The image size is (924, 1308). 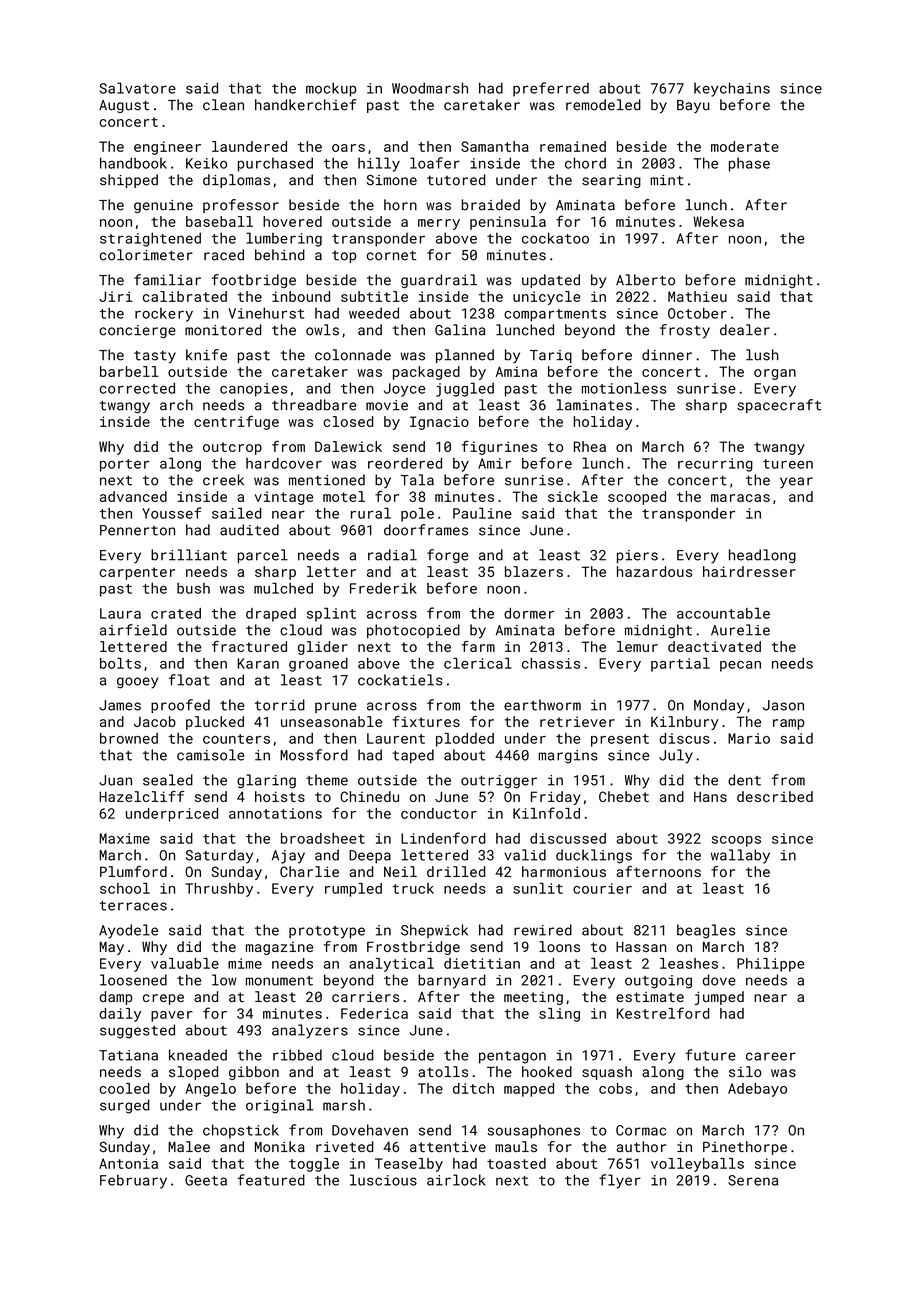 I want to click on Alberto, so click(x=645, y=280).
